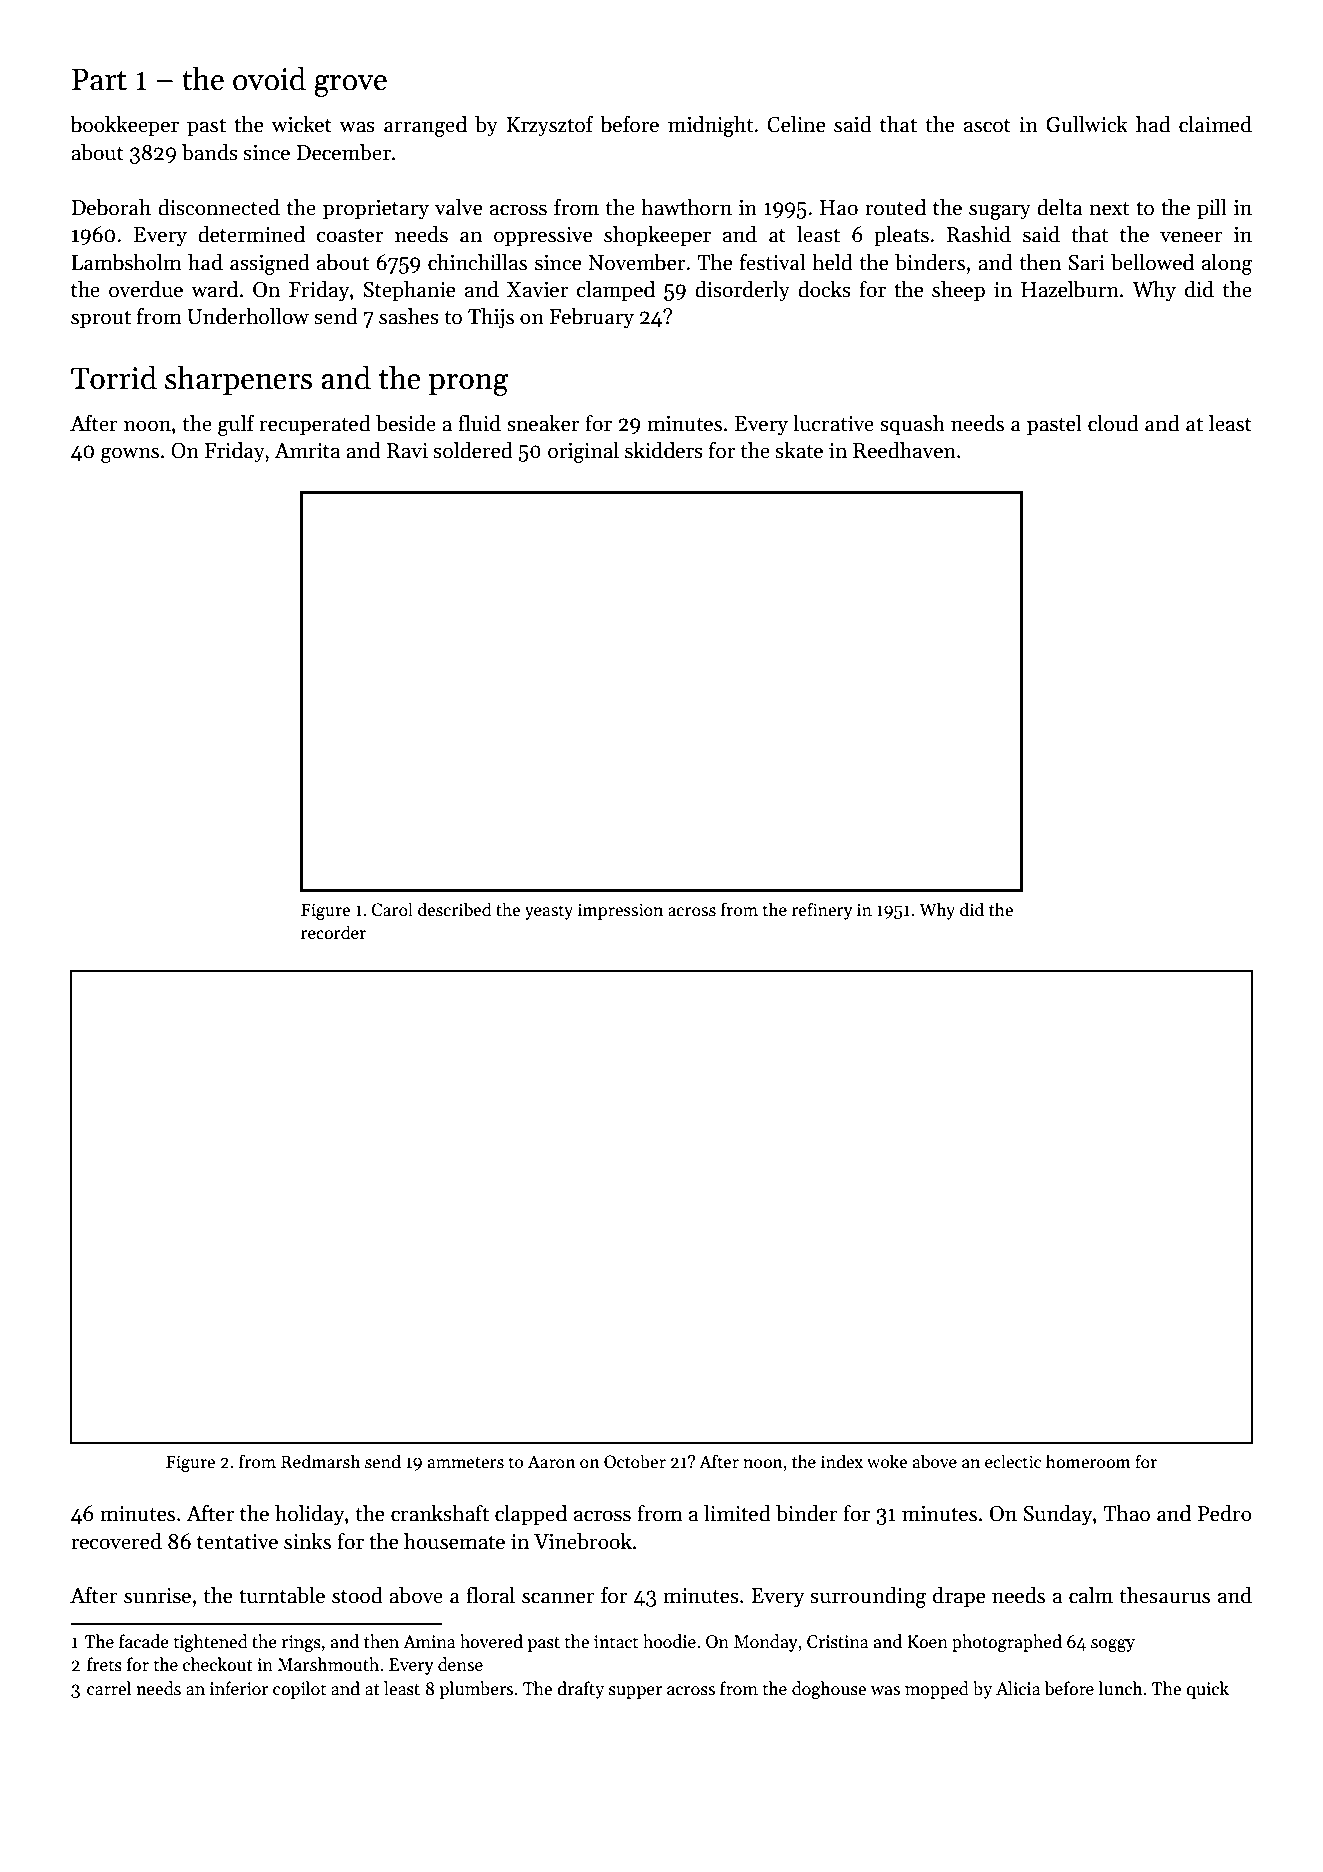  I want to click on homeroom, so click(1088, 1461).
